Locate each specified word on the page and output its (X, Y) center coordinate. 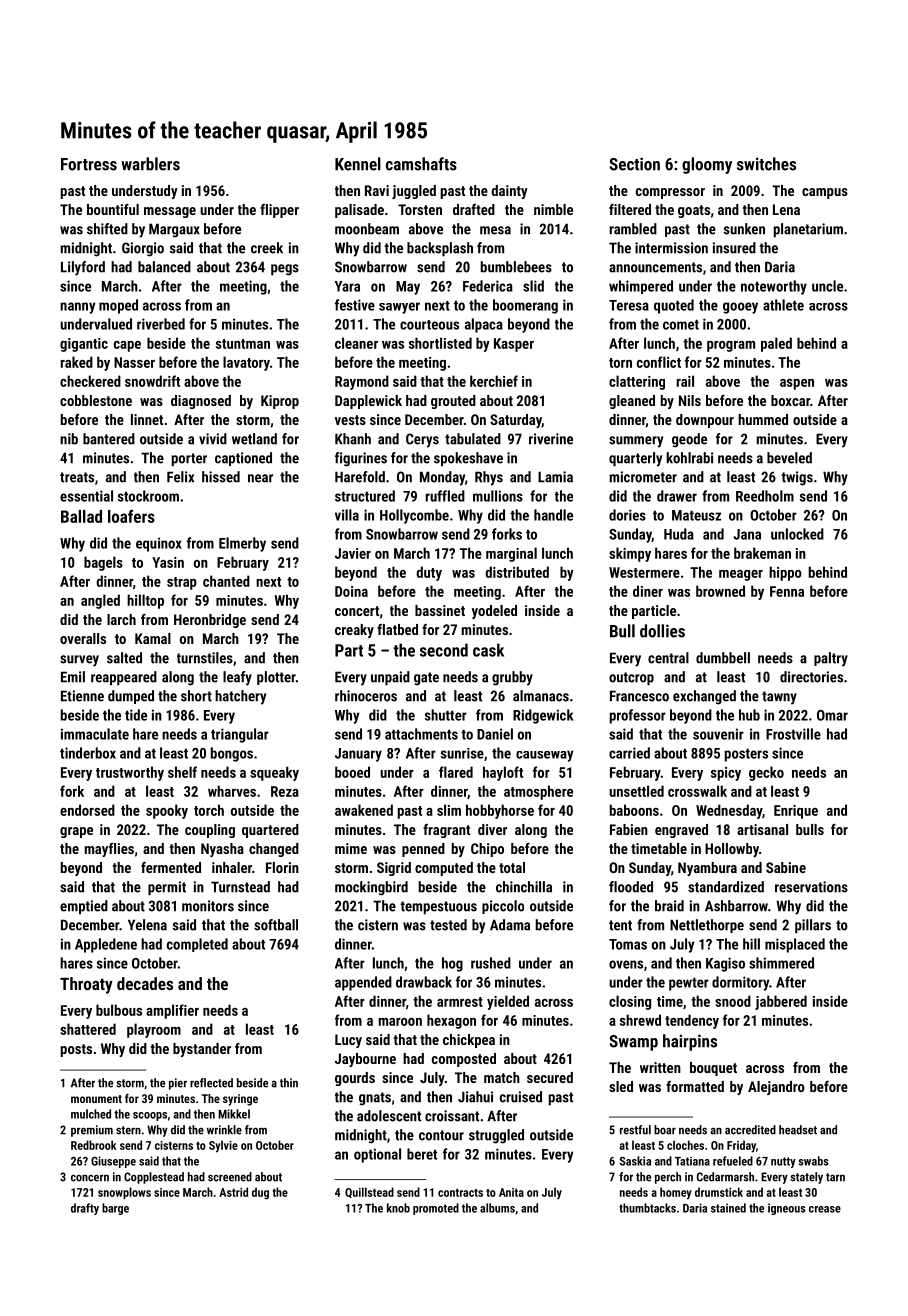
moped (118, 306)
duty (429, 573)
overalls (83, 638)
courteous (429, 325)
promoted (436, 1209)
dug (260, 1193)
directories (811, 677)
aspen (797, 384)
